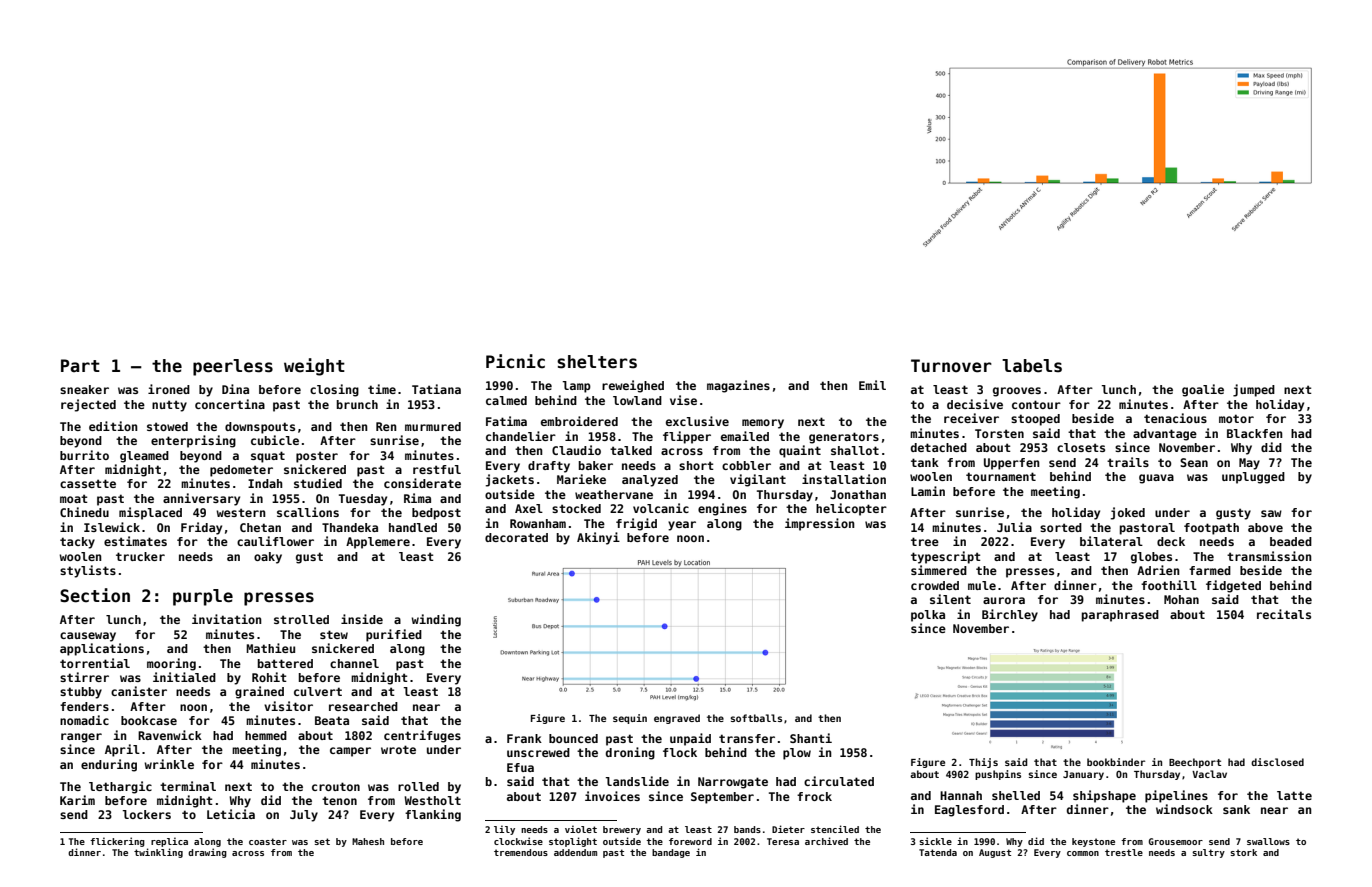  Describe the element at coordinates (820, 524) in the page. I see `impression` at that location.
